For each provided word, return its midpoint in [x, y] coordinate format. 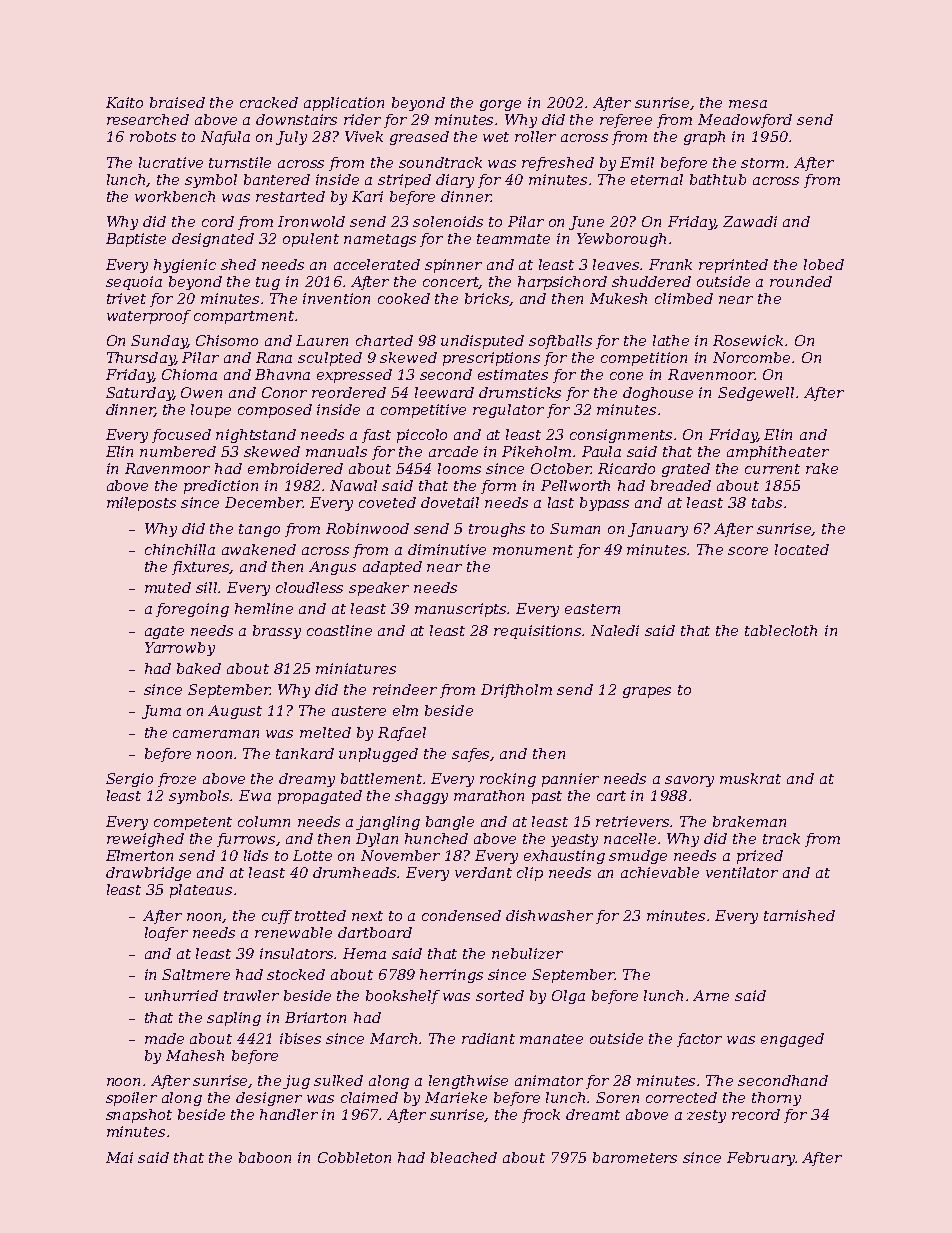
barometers [635, 1157]
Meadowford [745, 121]
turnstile [240, 162]
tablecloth [781, 630]
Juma [161, 712]
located [802, 549]
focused [181, 436]
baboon [265, 1157]
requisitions [538, 632]
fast [376, 436]
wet [496, 137]
